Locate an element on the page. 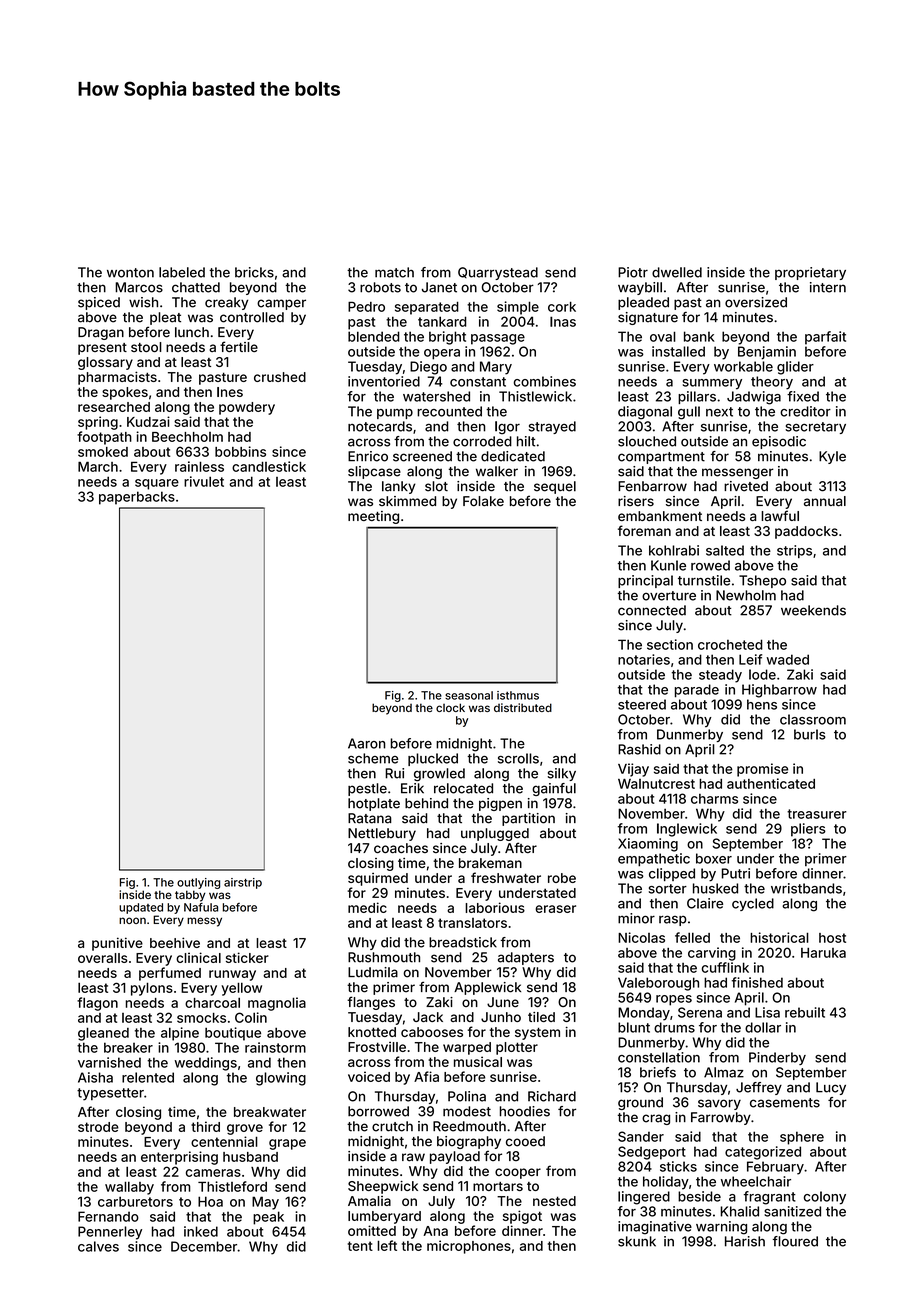  punitive is located at coordinates (117, 944).
